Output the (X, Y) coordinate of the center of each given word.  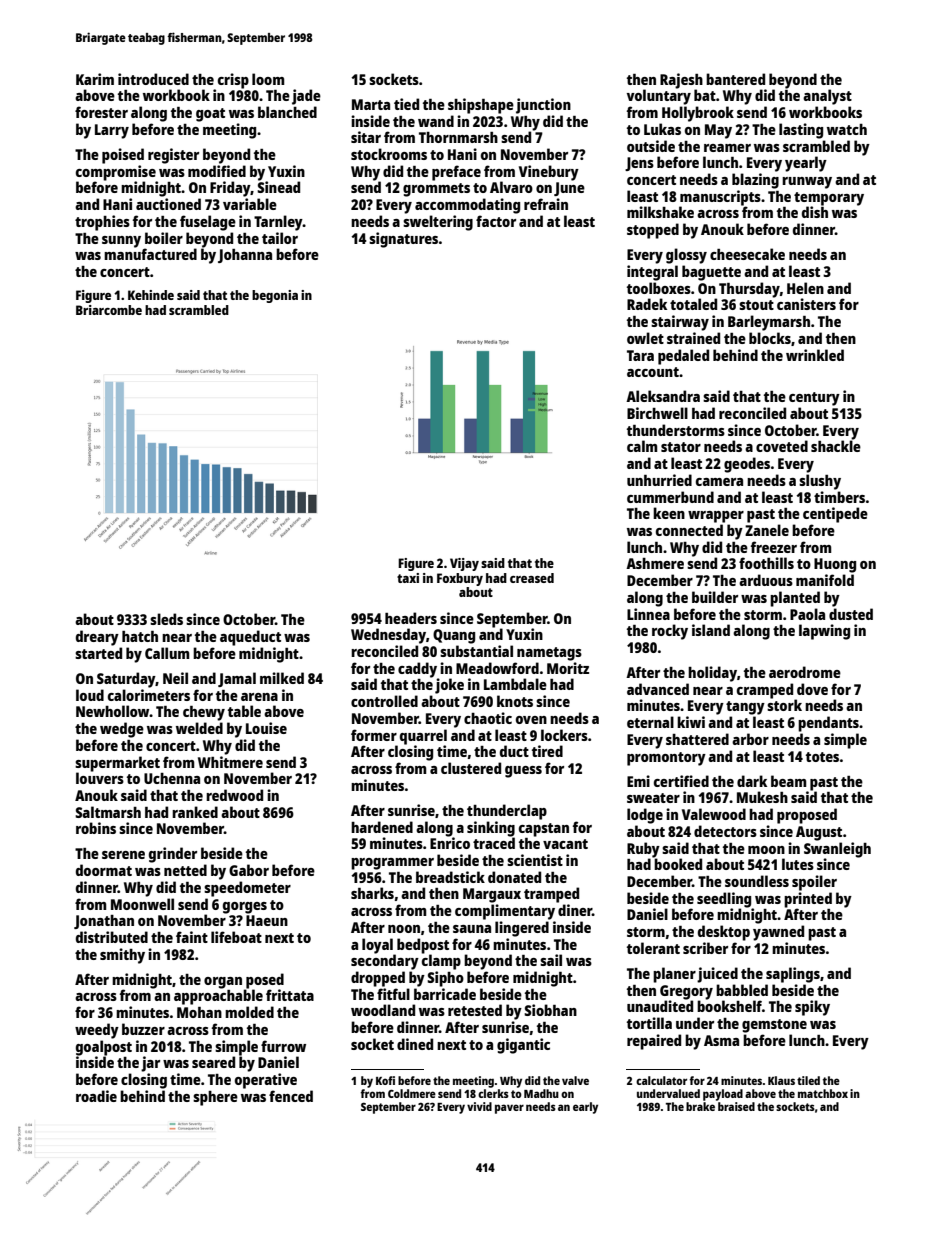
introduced (153, 79)
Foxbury (460, 579)
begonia (275, 296)
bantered (735, 79)
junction (543, 106)
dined (415, 1044)
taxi (408, 578)
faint (192, 937)
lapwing (824, 632)
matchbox (823, 1093)
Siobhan (550, 1010)
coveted (782, 446)
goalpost (104, 1048)
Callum (167, 653)
